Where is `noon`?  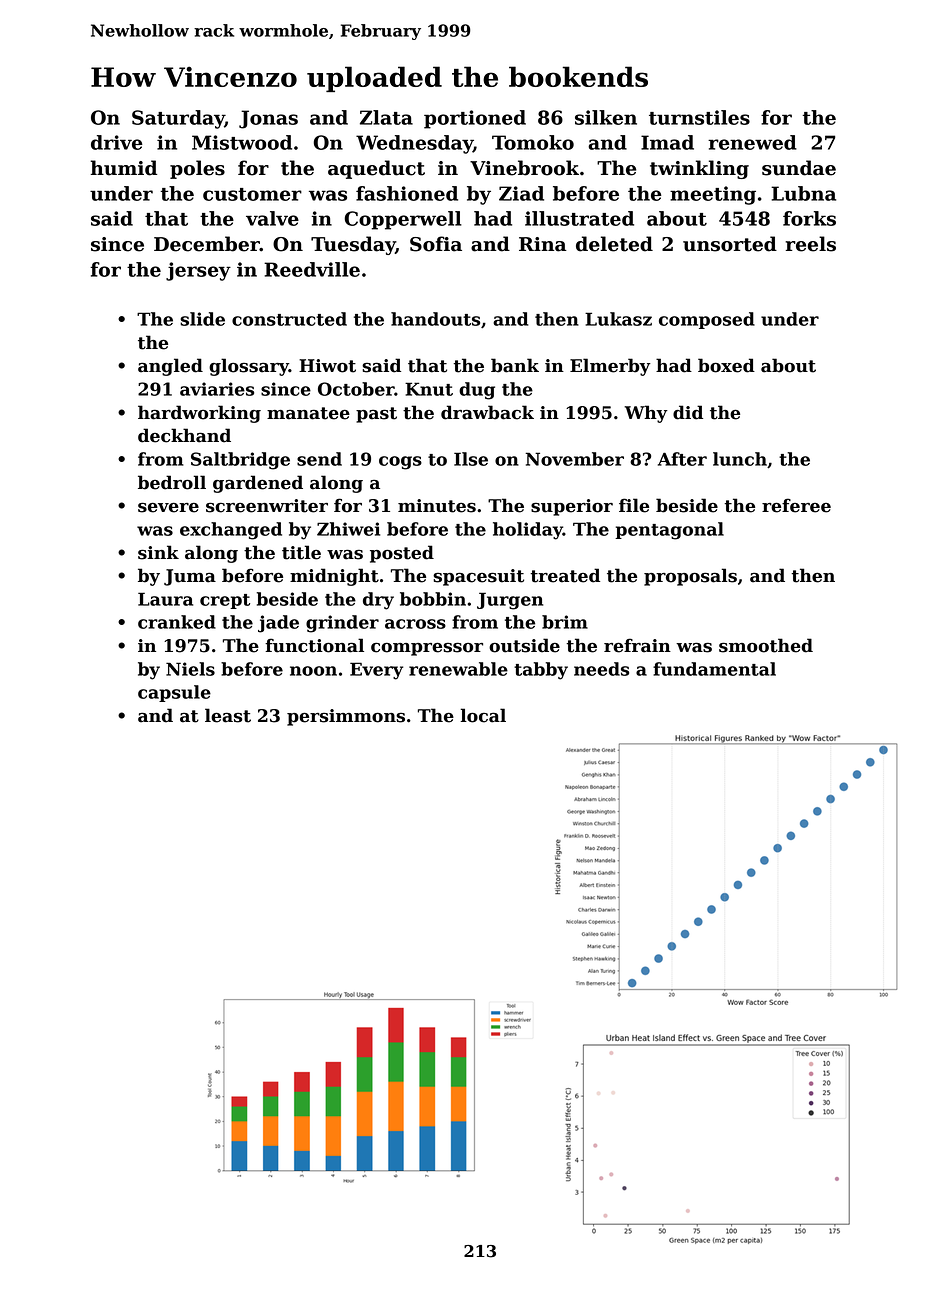 noon is located at coordinates (313, 671).
